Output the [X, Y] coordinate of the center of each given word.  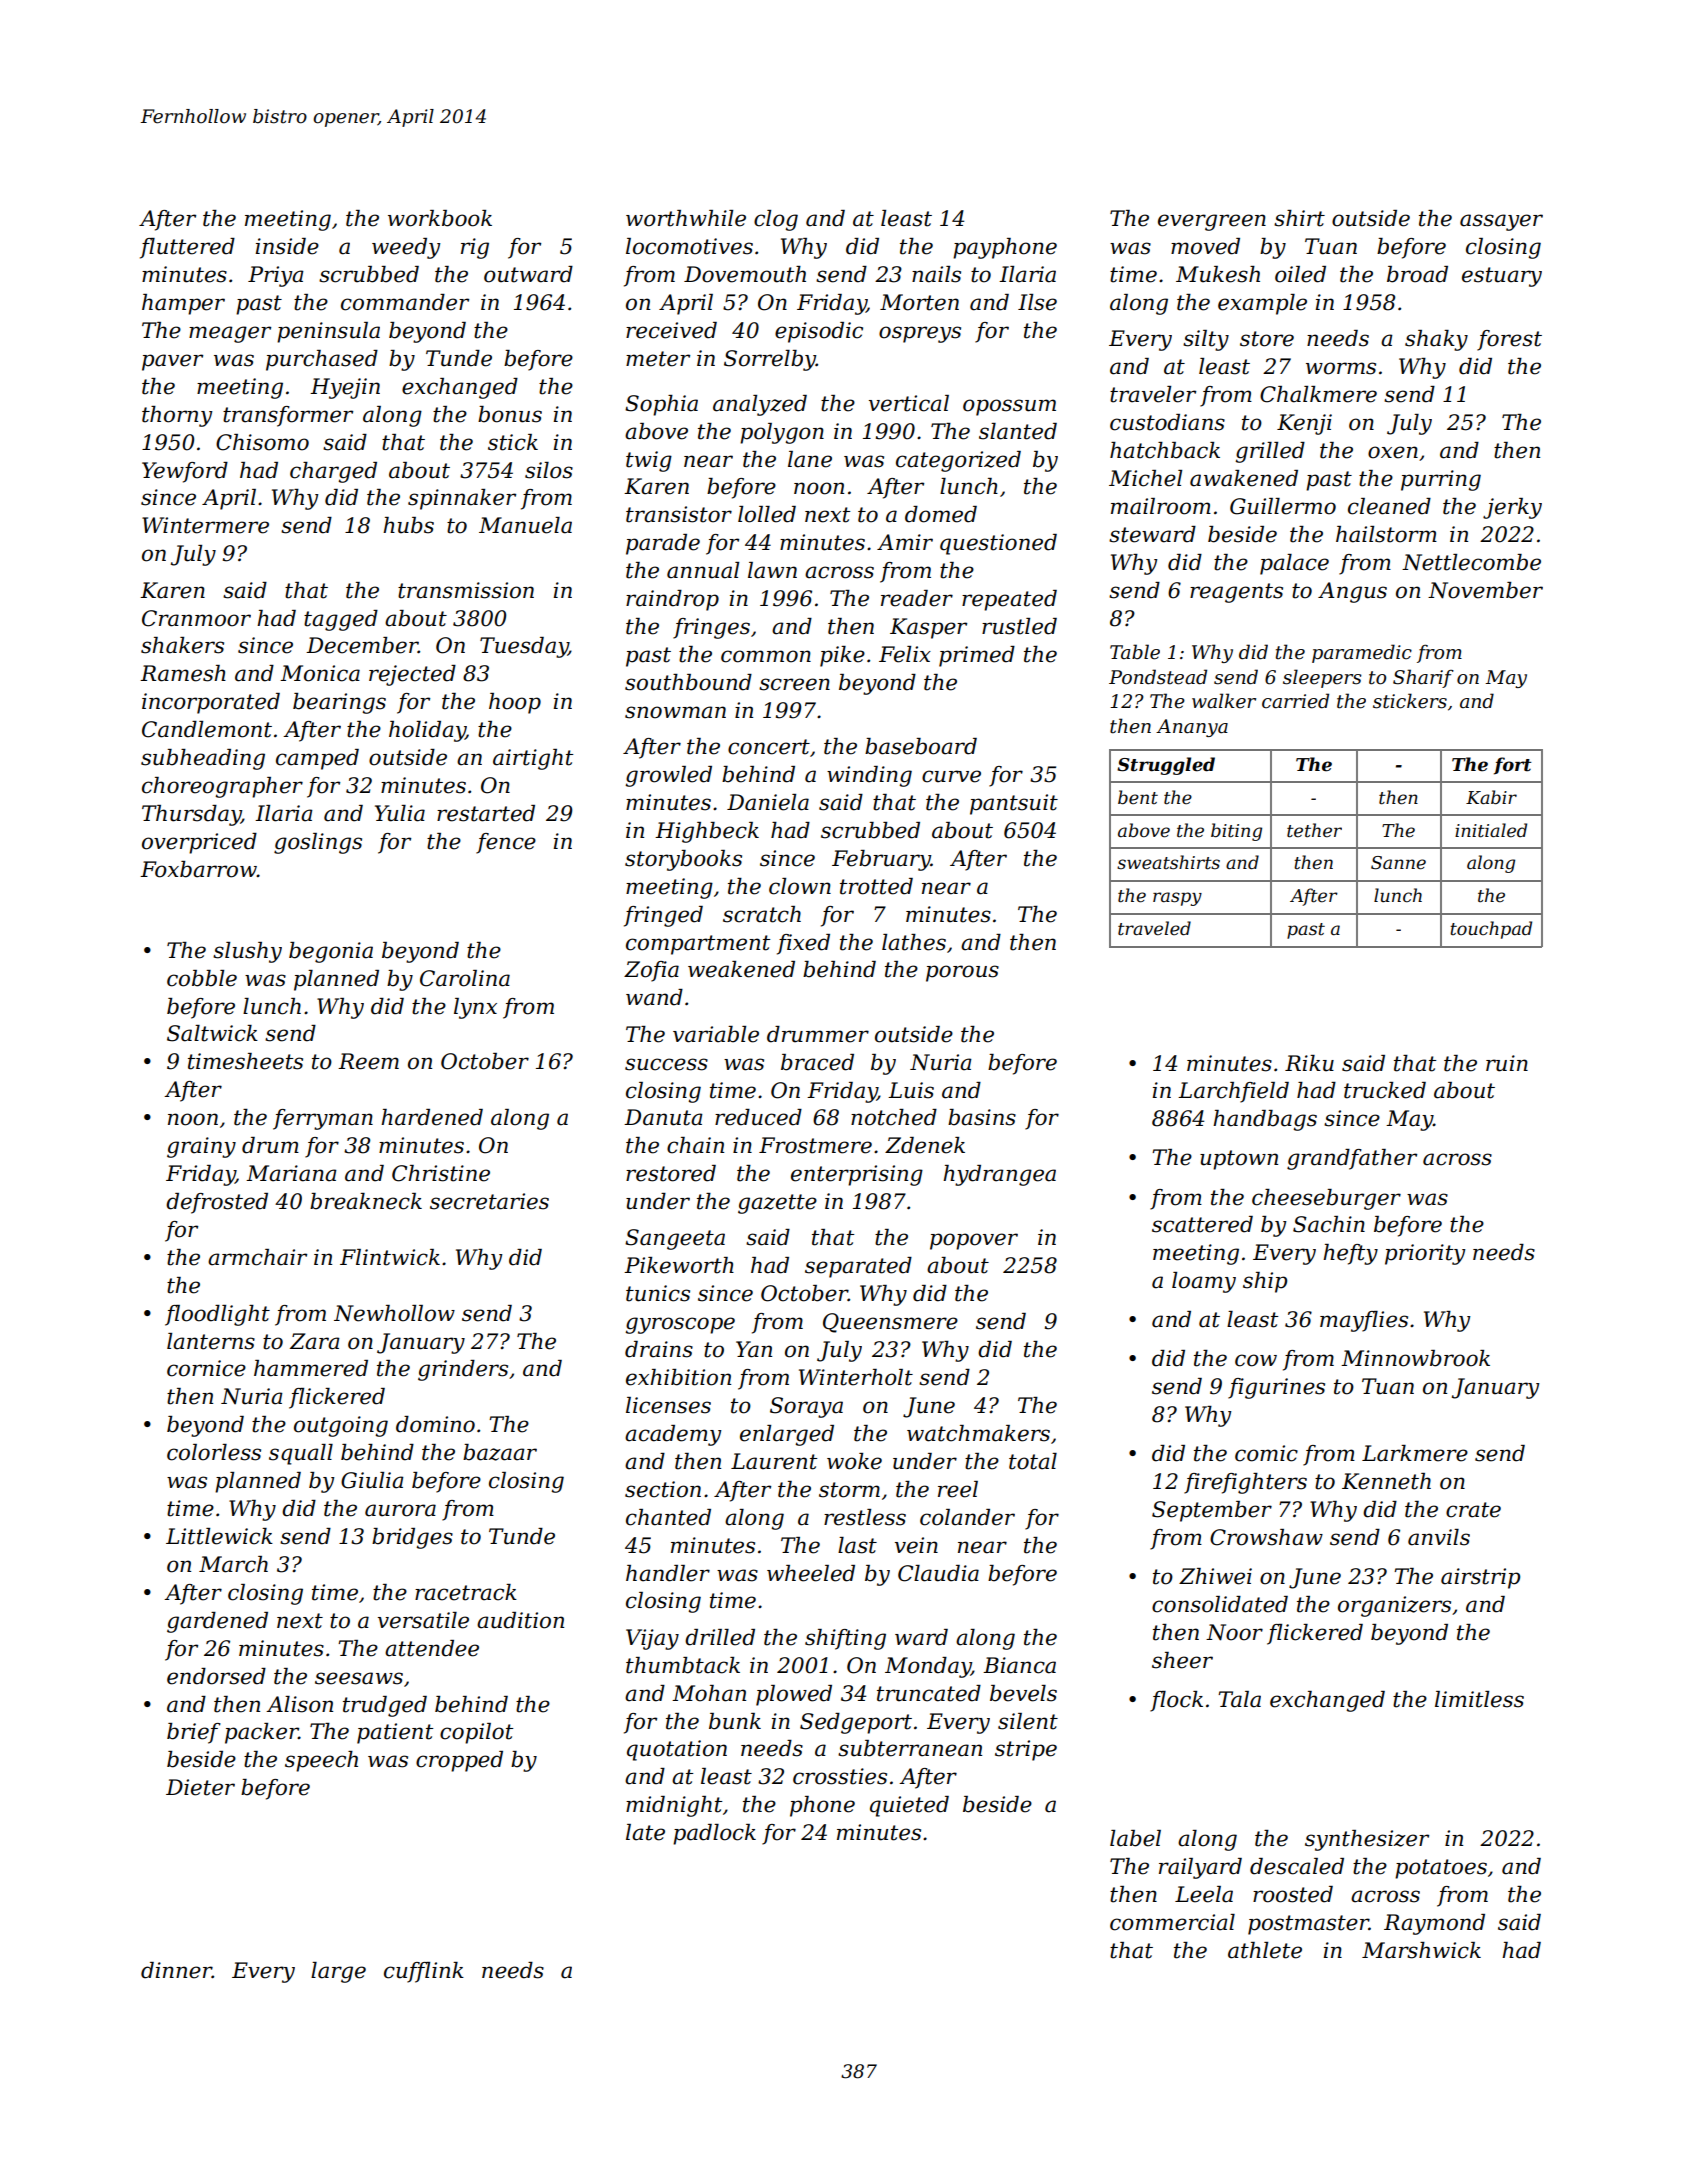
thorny [177, 416]
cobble [202, 978]
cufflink [424, 1972]
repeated [1009, 600]
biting [1236, 832]
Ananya [1192, 728]
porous [962, 973]
